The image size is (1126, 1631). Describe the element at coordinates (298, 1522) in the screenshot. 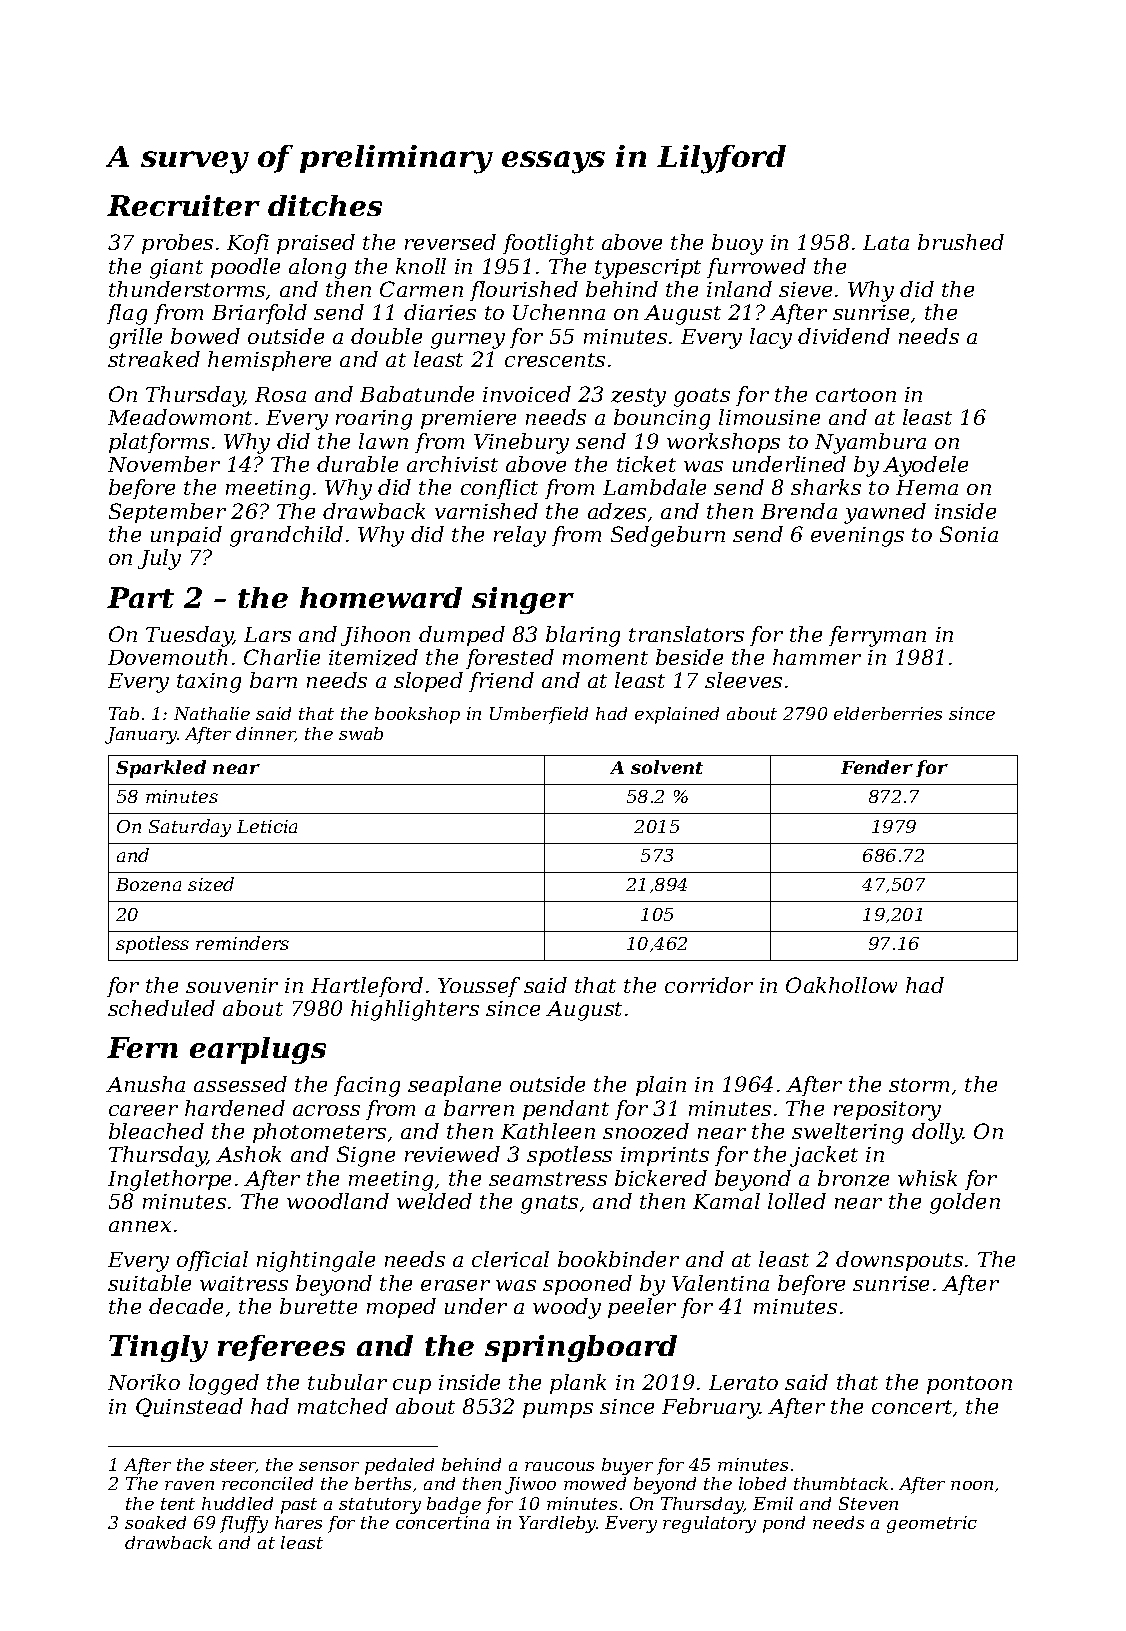

I see `hares` at that location.
